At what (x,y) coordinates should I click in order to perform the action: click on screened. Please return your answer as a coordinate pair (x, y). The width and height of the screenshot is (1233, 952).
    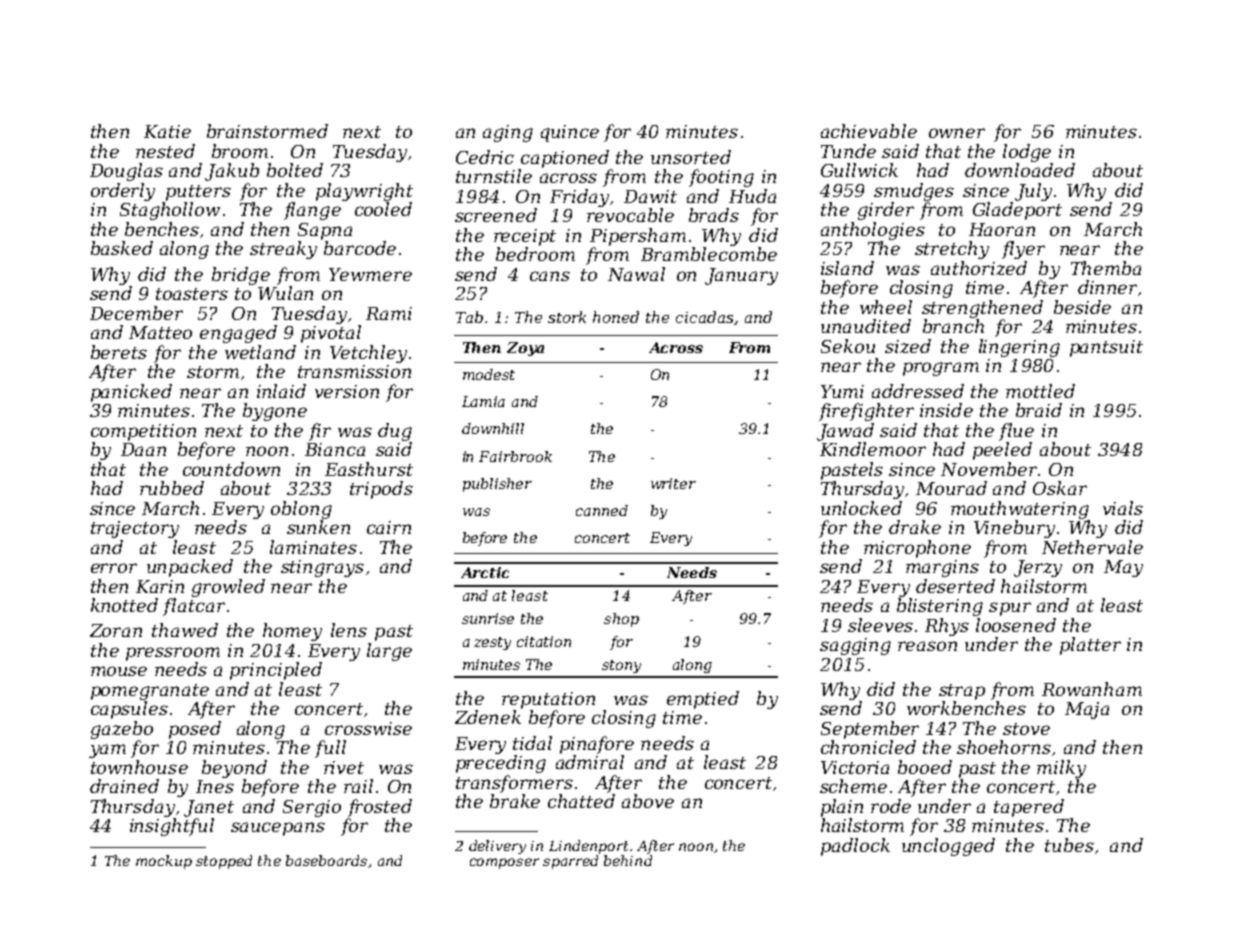
    Looking at the image, I should click on (496, 215).
